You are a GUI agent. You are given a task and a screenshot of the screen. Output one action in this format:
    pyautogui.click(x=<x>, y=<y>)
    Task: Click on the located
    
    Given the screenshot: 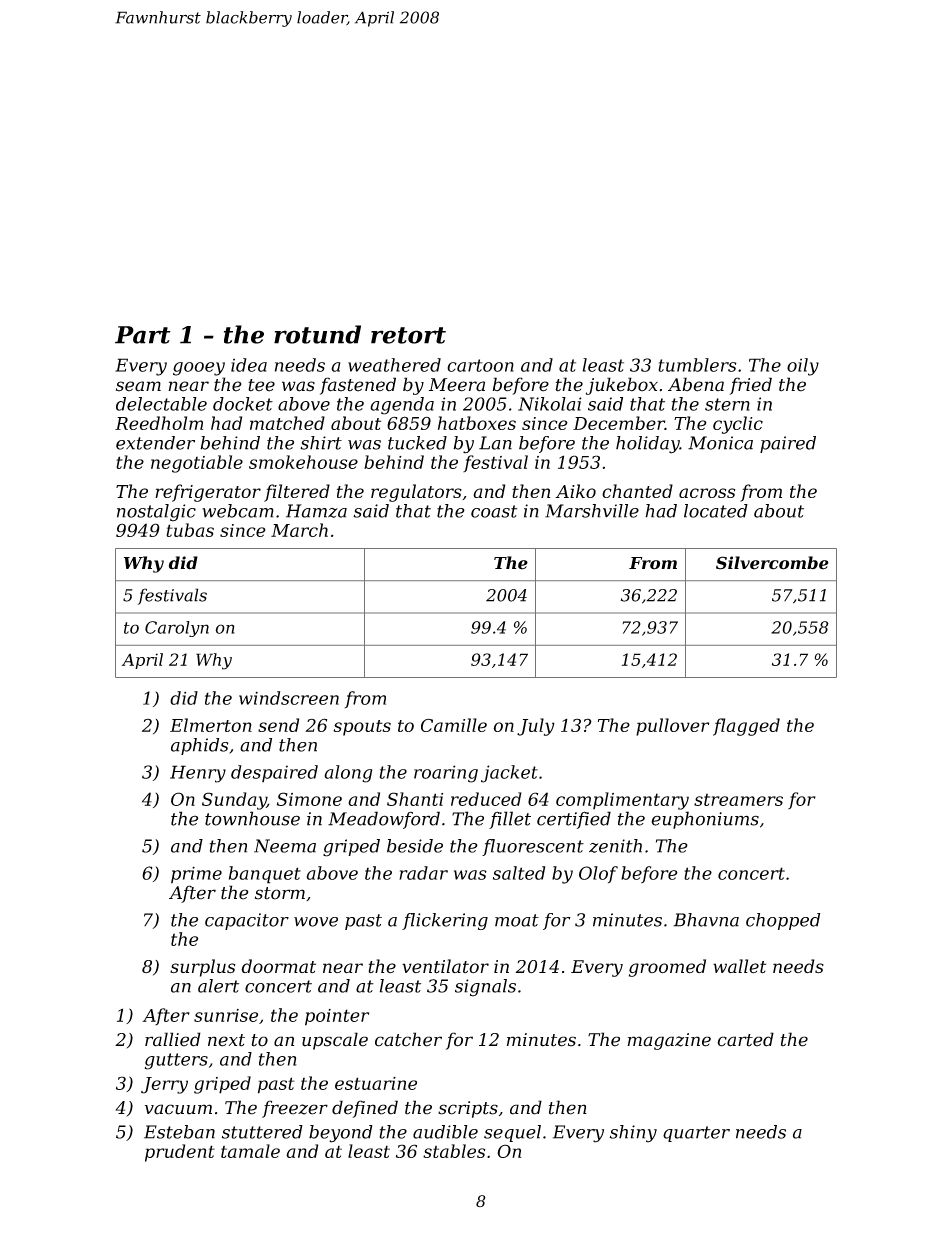 What is the action you would take?
    pyautogui.click(x=716, y=511)
